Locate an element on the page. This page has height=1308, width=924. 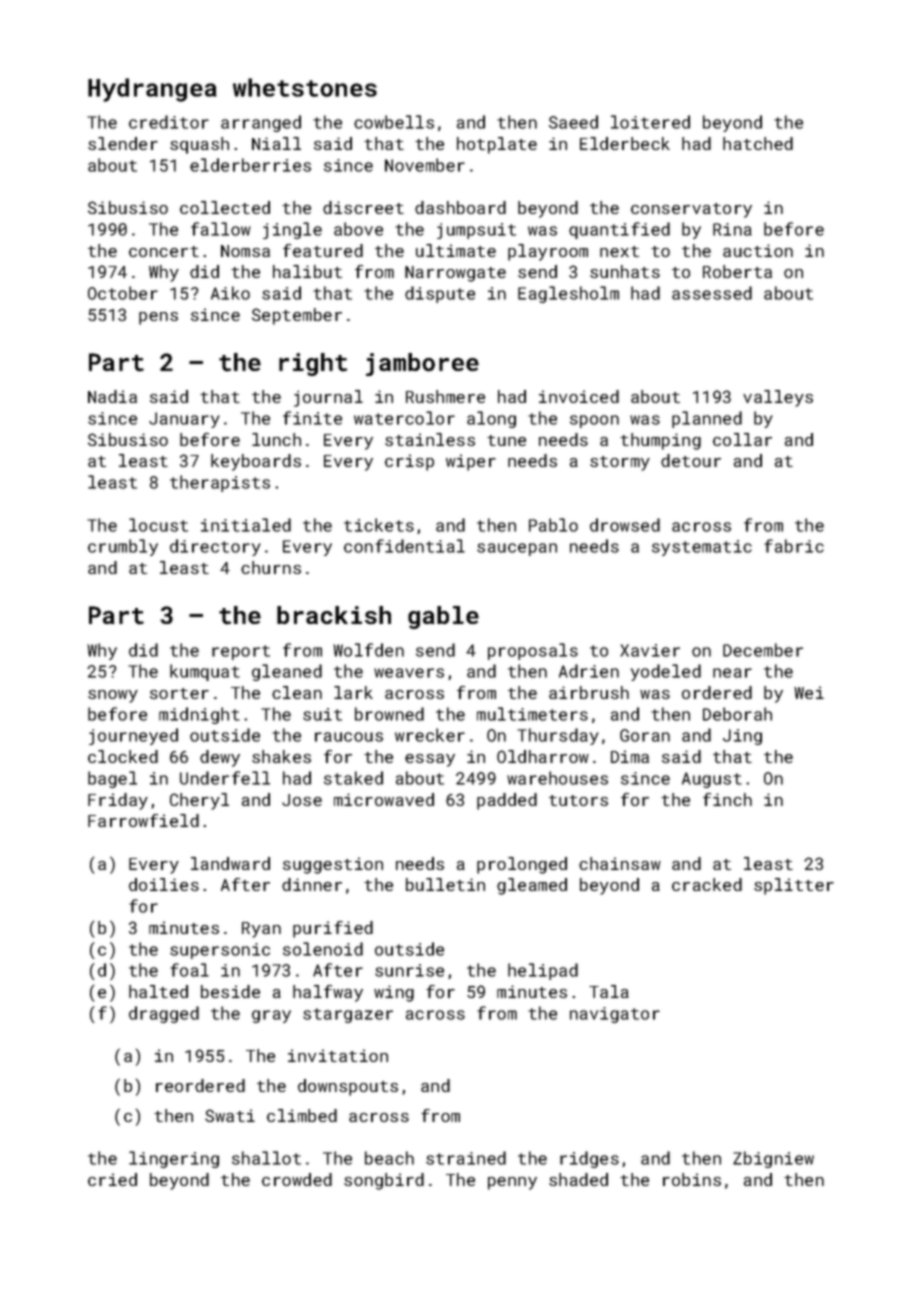
auction is located at coordinates (758, 250).
